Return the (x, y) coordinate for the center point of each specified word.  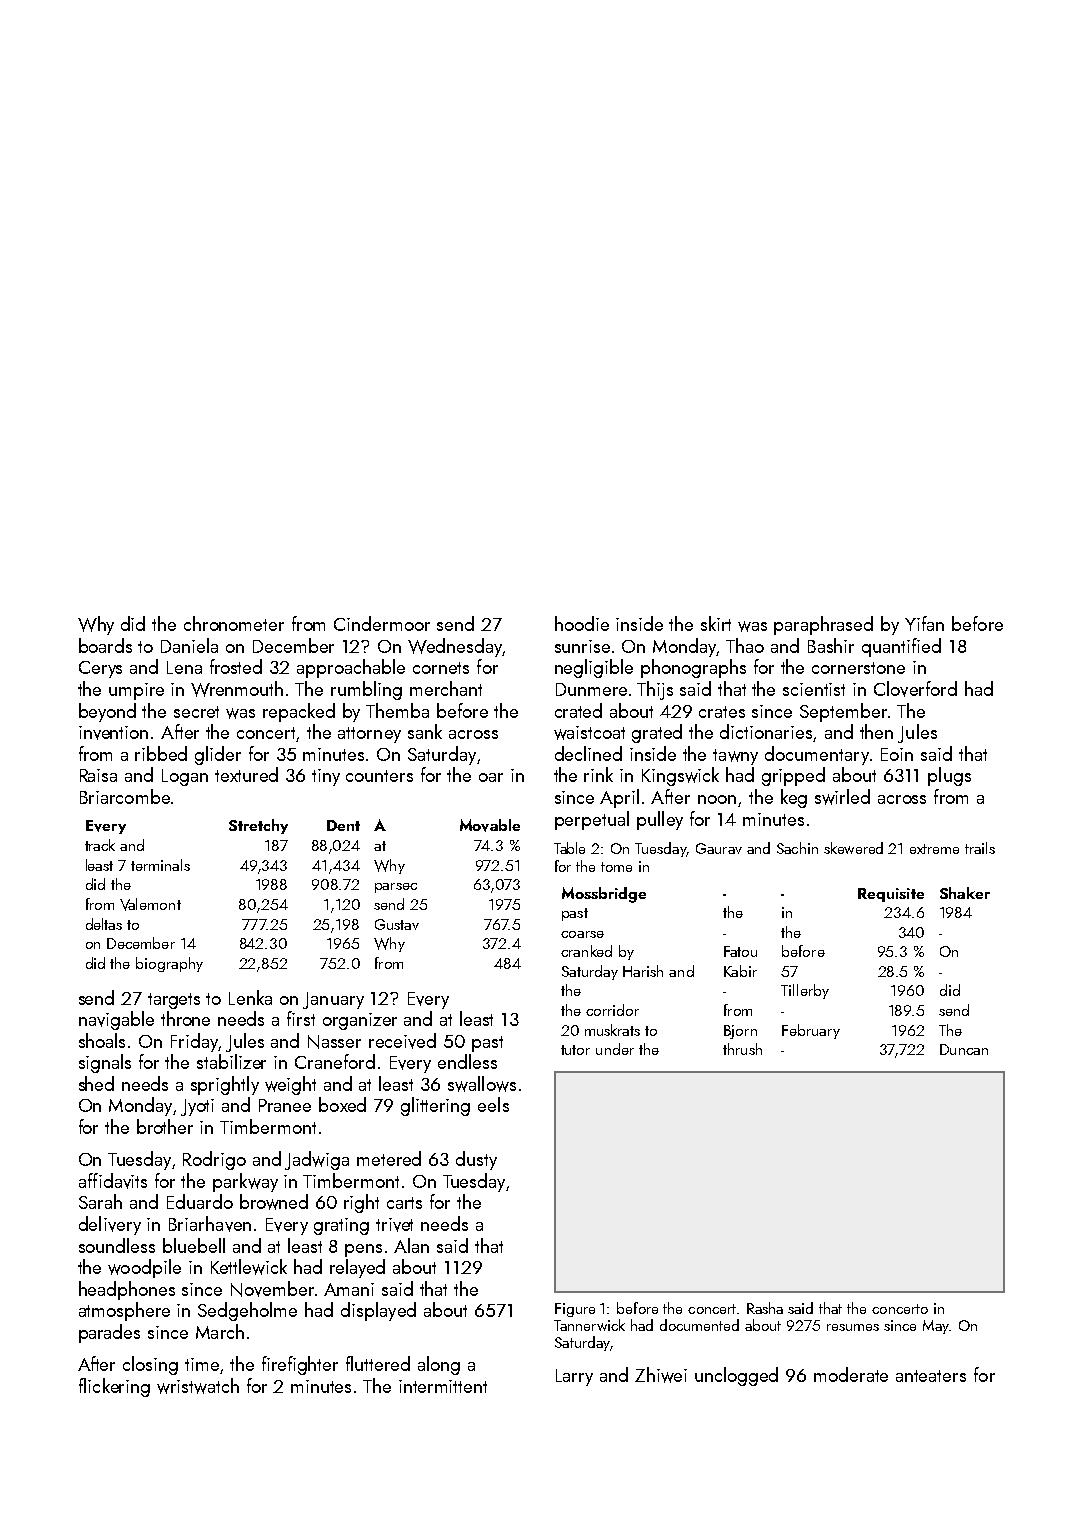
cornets (441, 668)
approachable (351, 668)
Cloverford (915, 689)
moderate (851, 1374)
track (100, 845)
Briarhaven (210, 1224)
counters (379, 776)
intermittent (443, 1386)
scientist (814, 689)
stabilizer (231, 1061)
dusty (476, 1160)
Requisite (891, 895)
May (936, 1327)
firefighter (300, 1365)
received (402, 1041)
